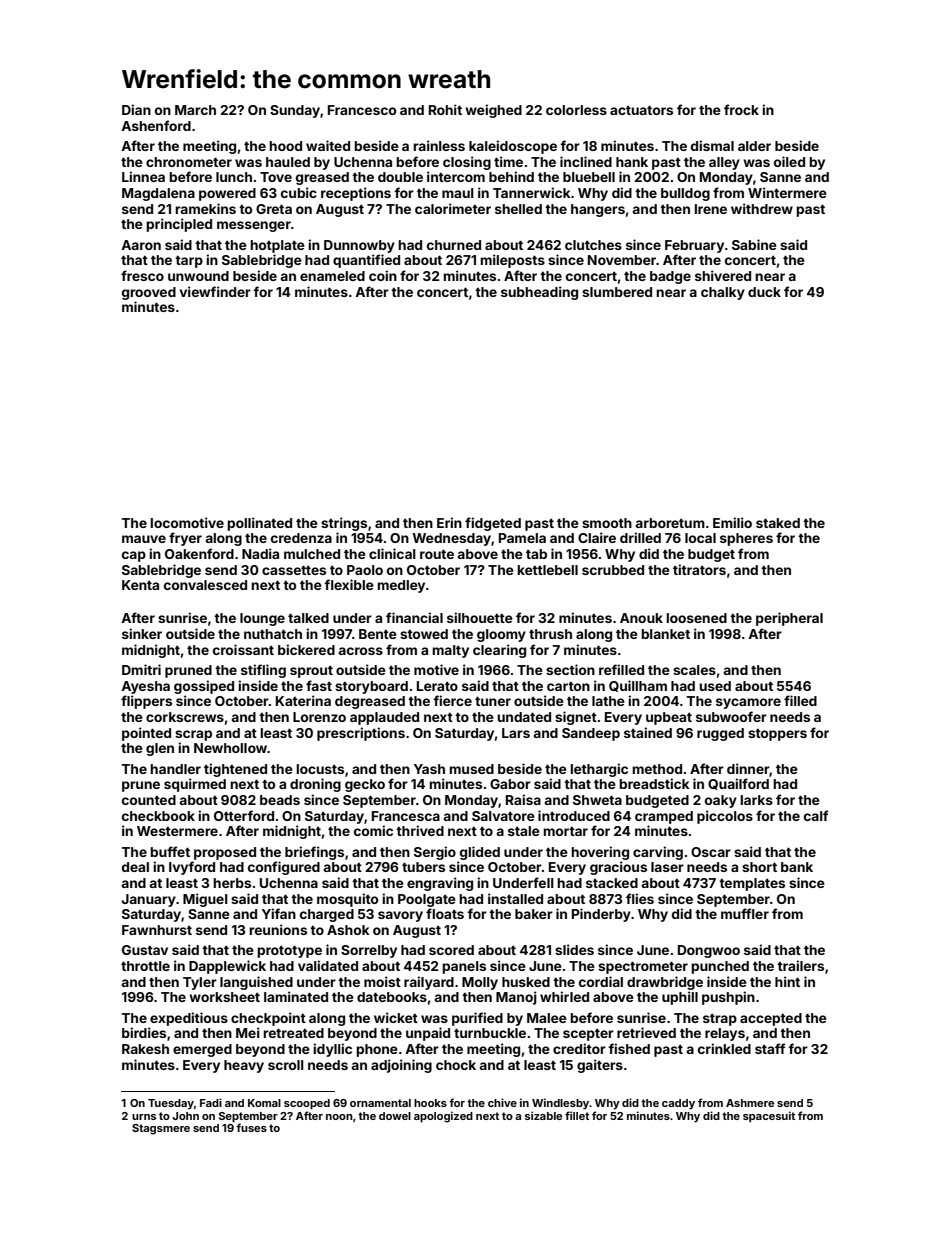  What do you see at coordinates (493, 524) in the screenshot?
I see `fidgeted` at bounding box center [493, 524].
